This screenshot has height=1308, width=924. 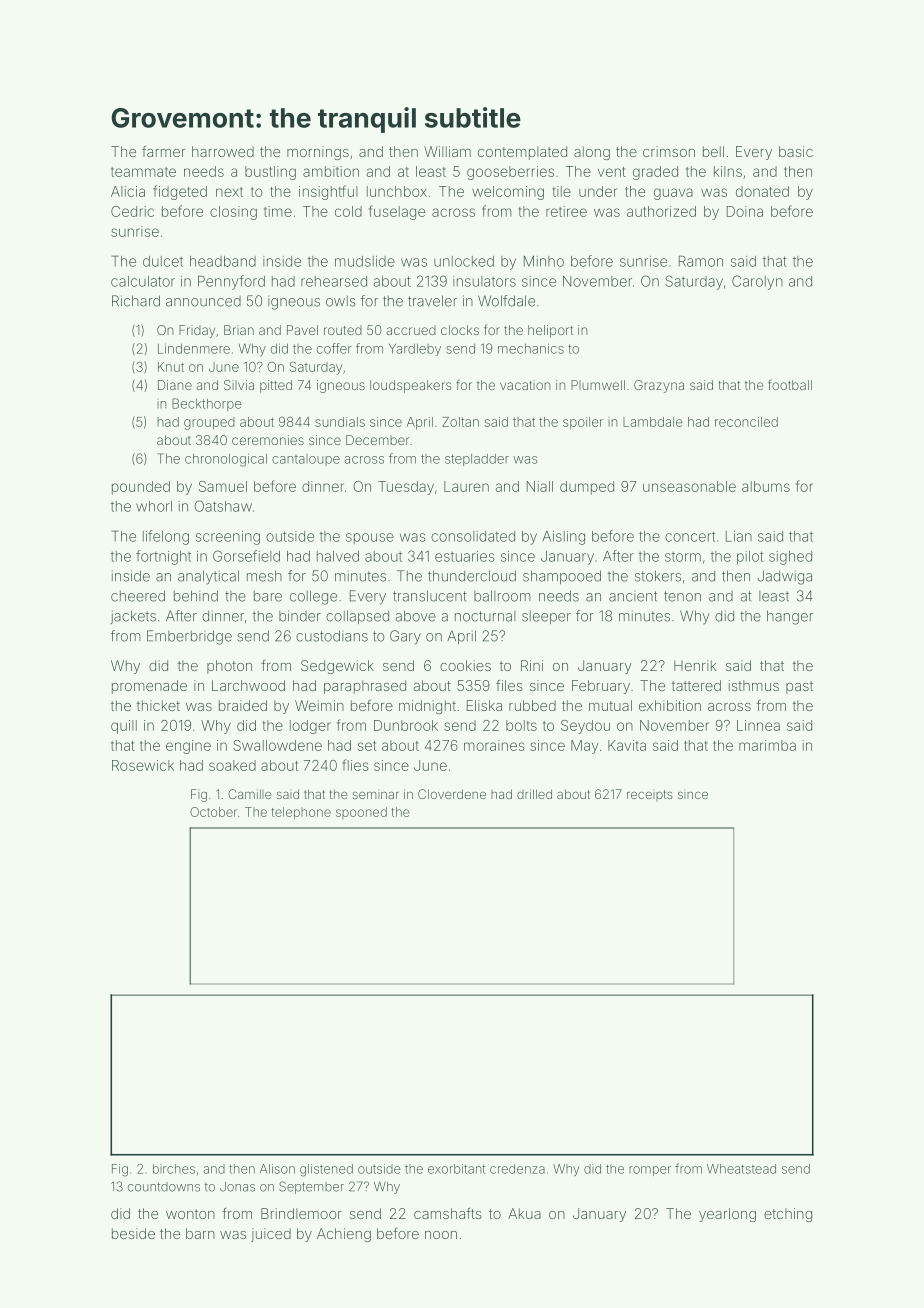 What do you see at coordinates (213, 812) in the screenshot?
I see `October` at bounding box center [213, 812].
